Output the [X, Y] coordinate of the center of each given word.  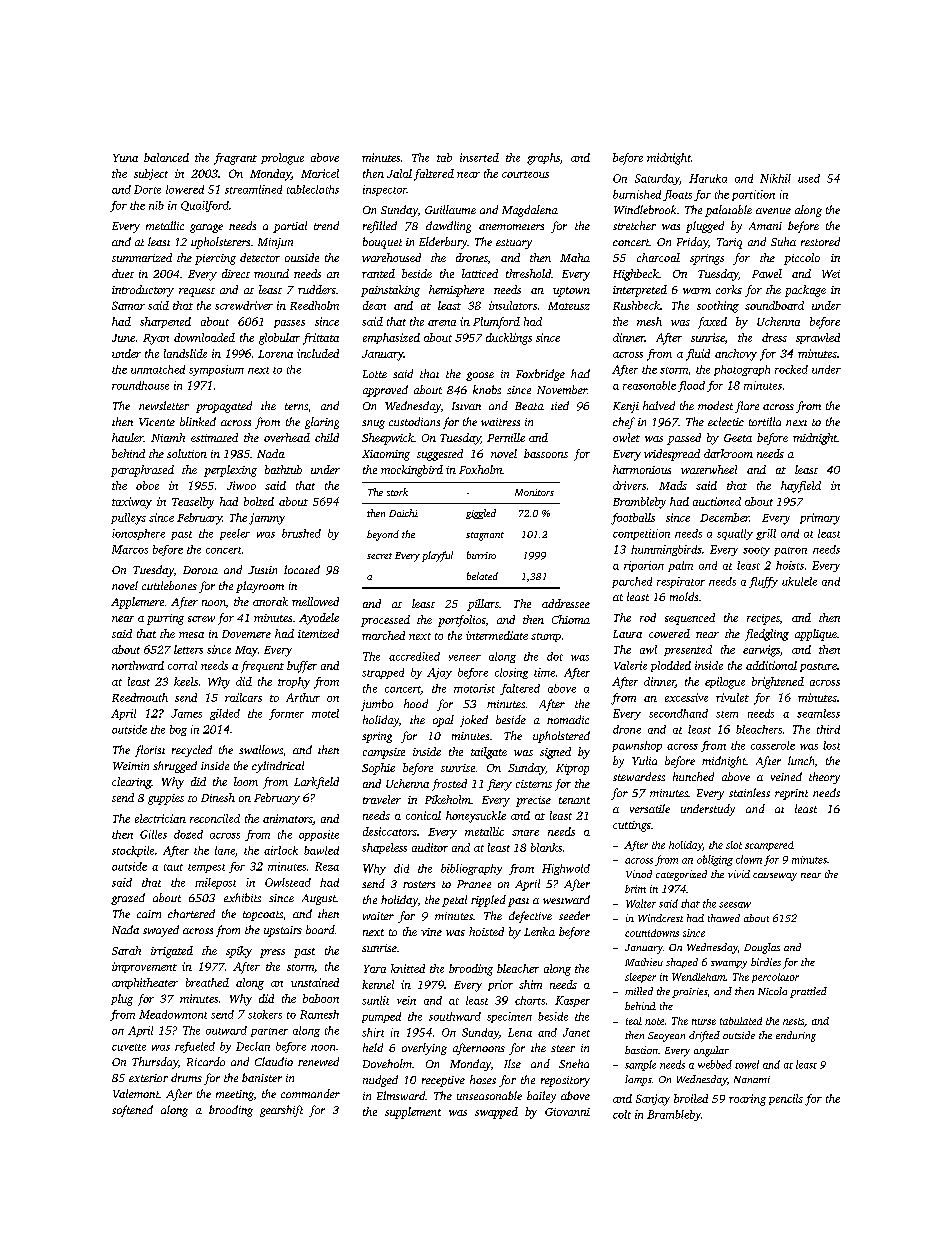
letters [188, 649]
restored [820, 241]
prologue [282, 159]
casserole [773, 745]
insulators [513, 305]
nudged [380, 1081]
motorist [474, 688]
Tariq [729, 243]
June [123, 338]
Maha [575, 257]
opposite [319, 835]
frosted [449, 785]
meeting [235, 1095]
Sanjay [653, 1100]
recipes [763, 619]
